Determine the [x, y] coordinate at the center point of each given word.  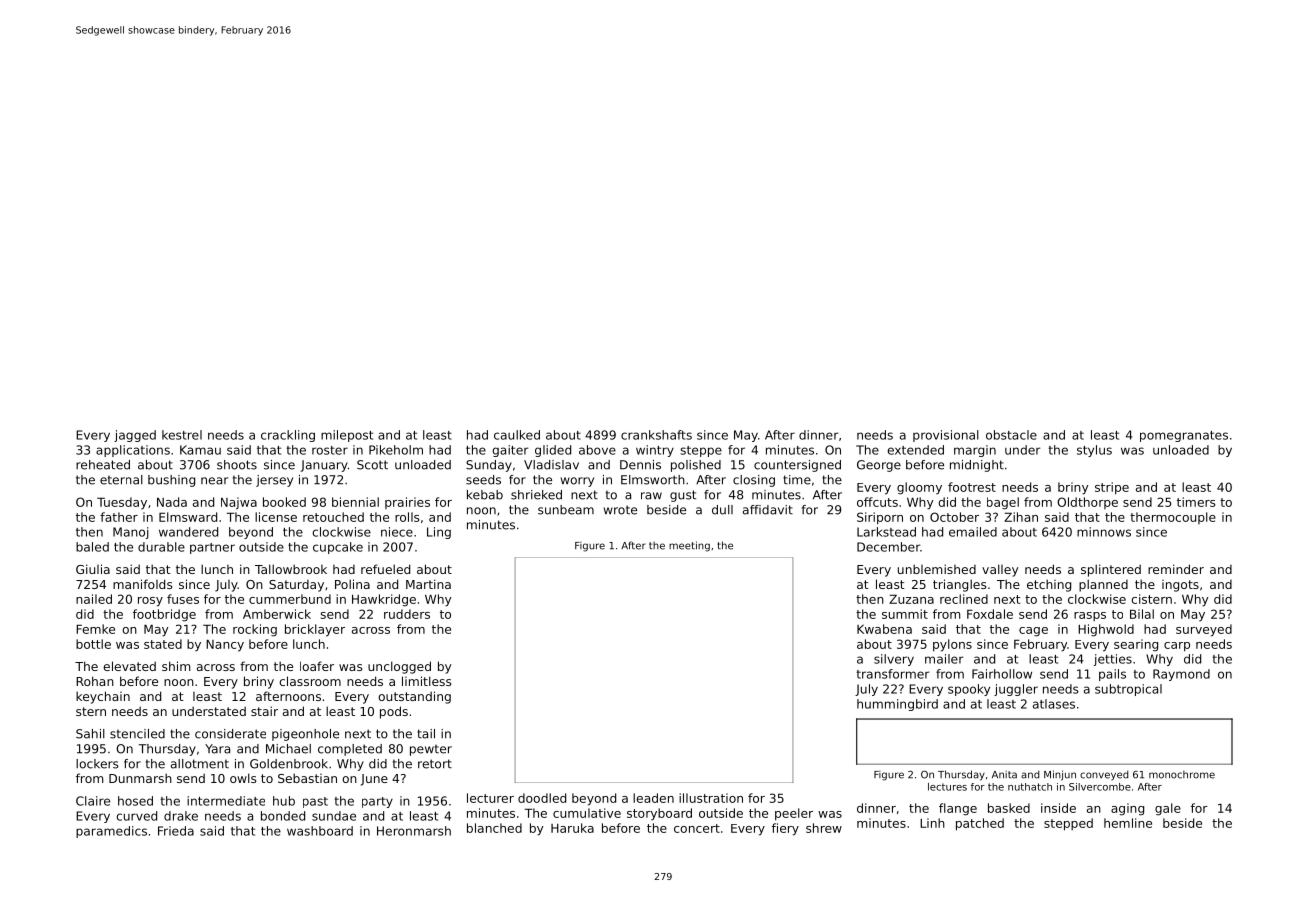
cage [1033, 632]
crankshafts [656, 435]
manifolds [142, 584]
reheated [103, 465]
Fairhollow [1002, 674]
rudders [407, 614]
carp [1177, 647]
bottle [93, 644]
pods [394, 712]
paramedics [111, 832]
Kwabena [884, 629]
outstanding [414, 697]
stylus [1094, 451]
